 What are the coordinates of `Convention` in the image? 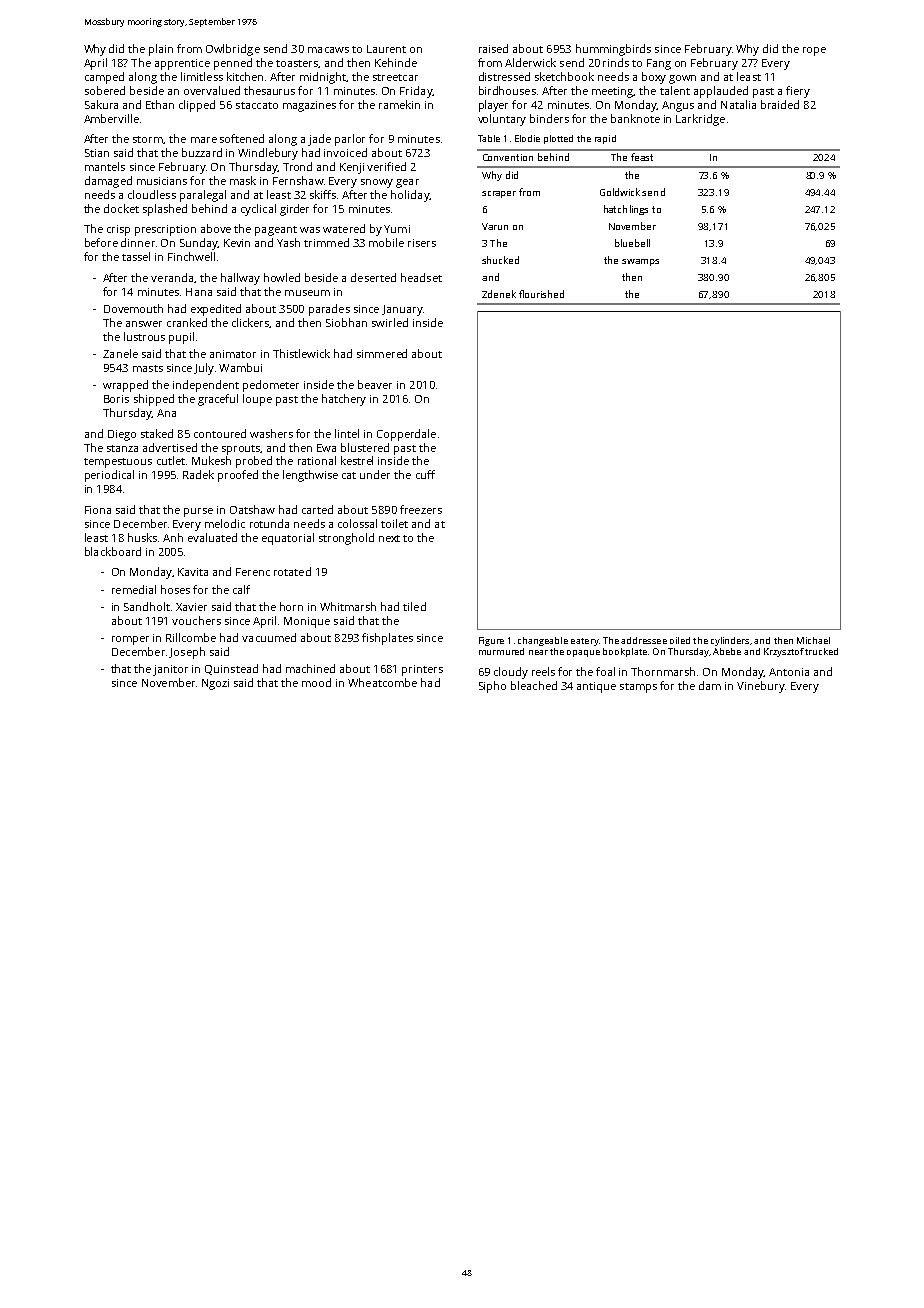 It's located at (508, 157).
